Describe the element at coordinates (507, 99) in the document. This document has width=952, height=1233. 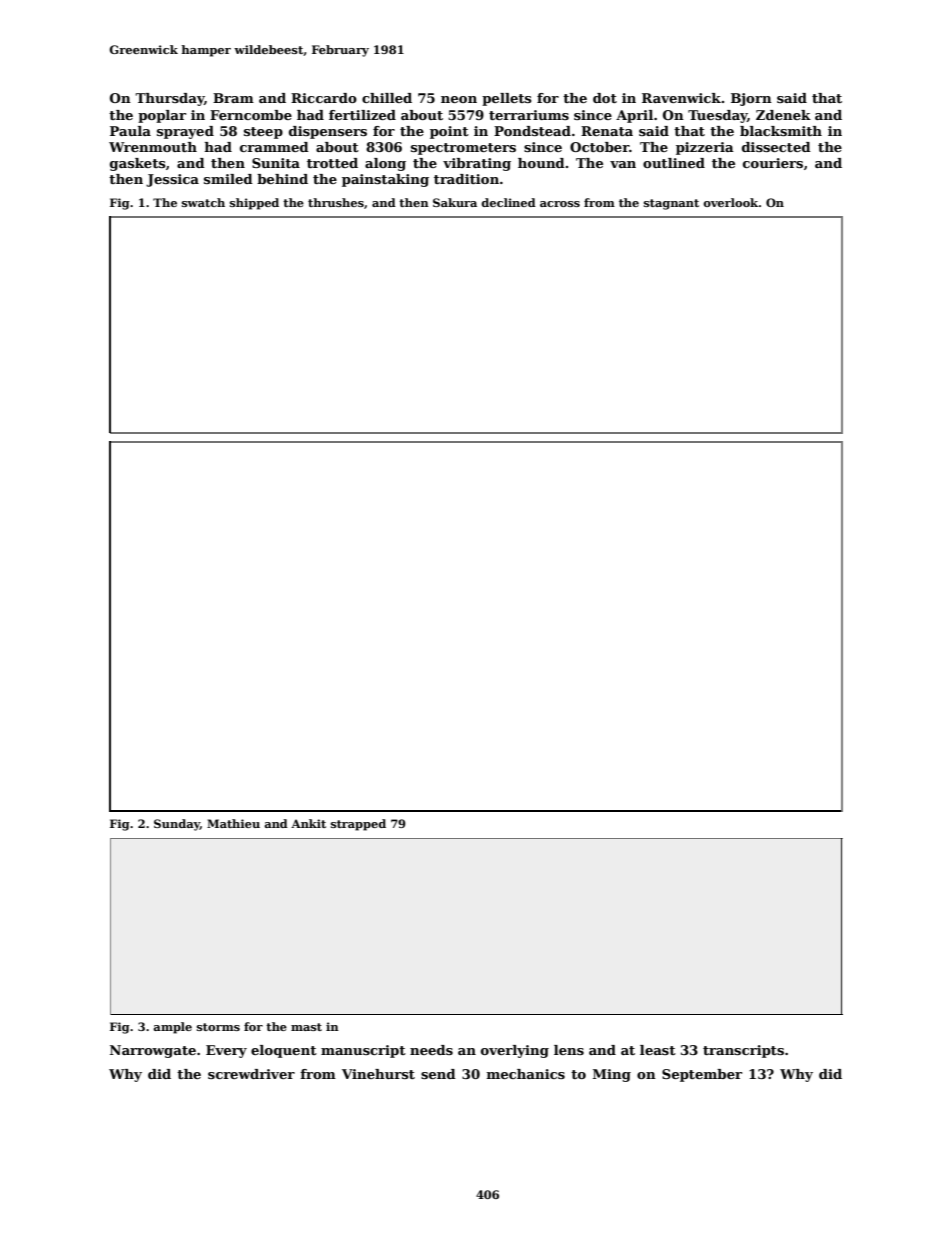
I see `pellets` at that location.
